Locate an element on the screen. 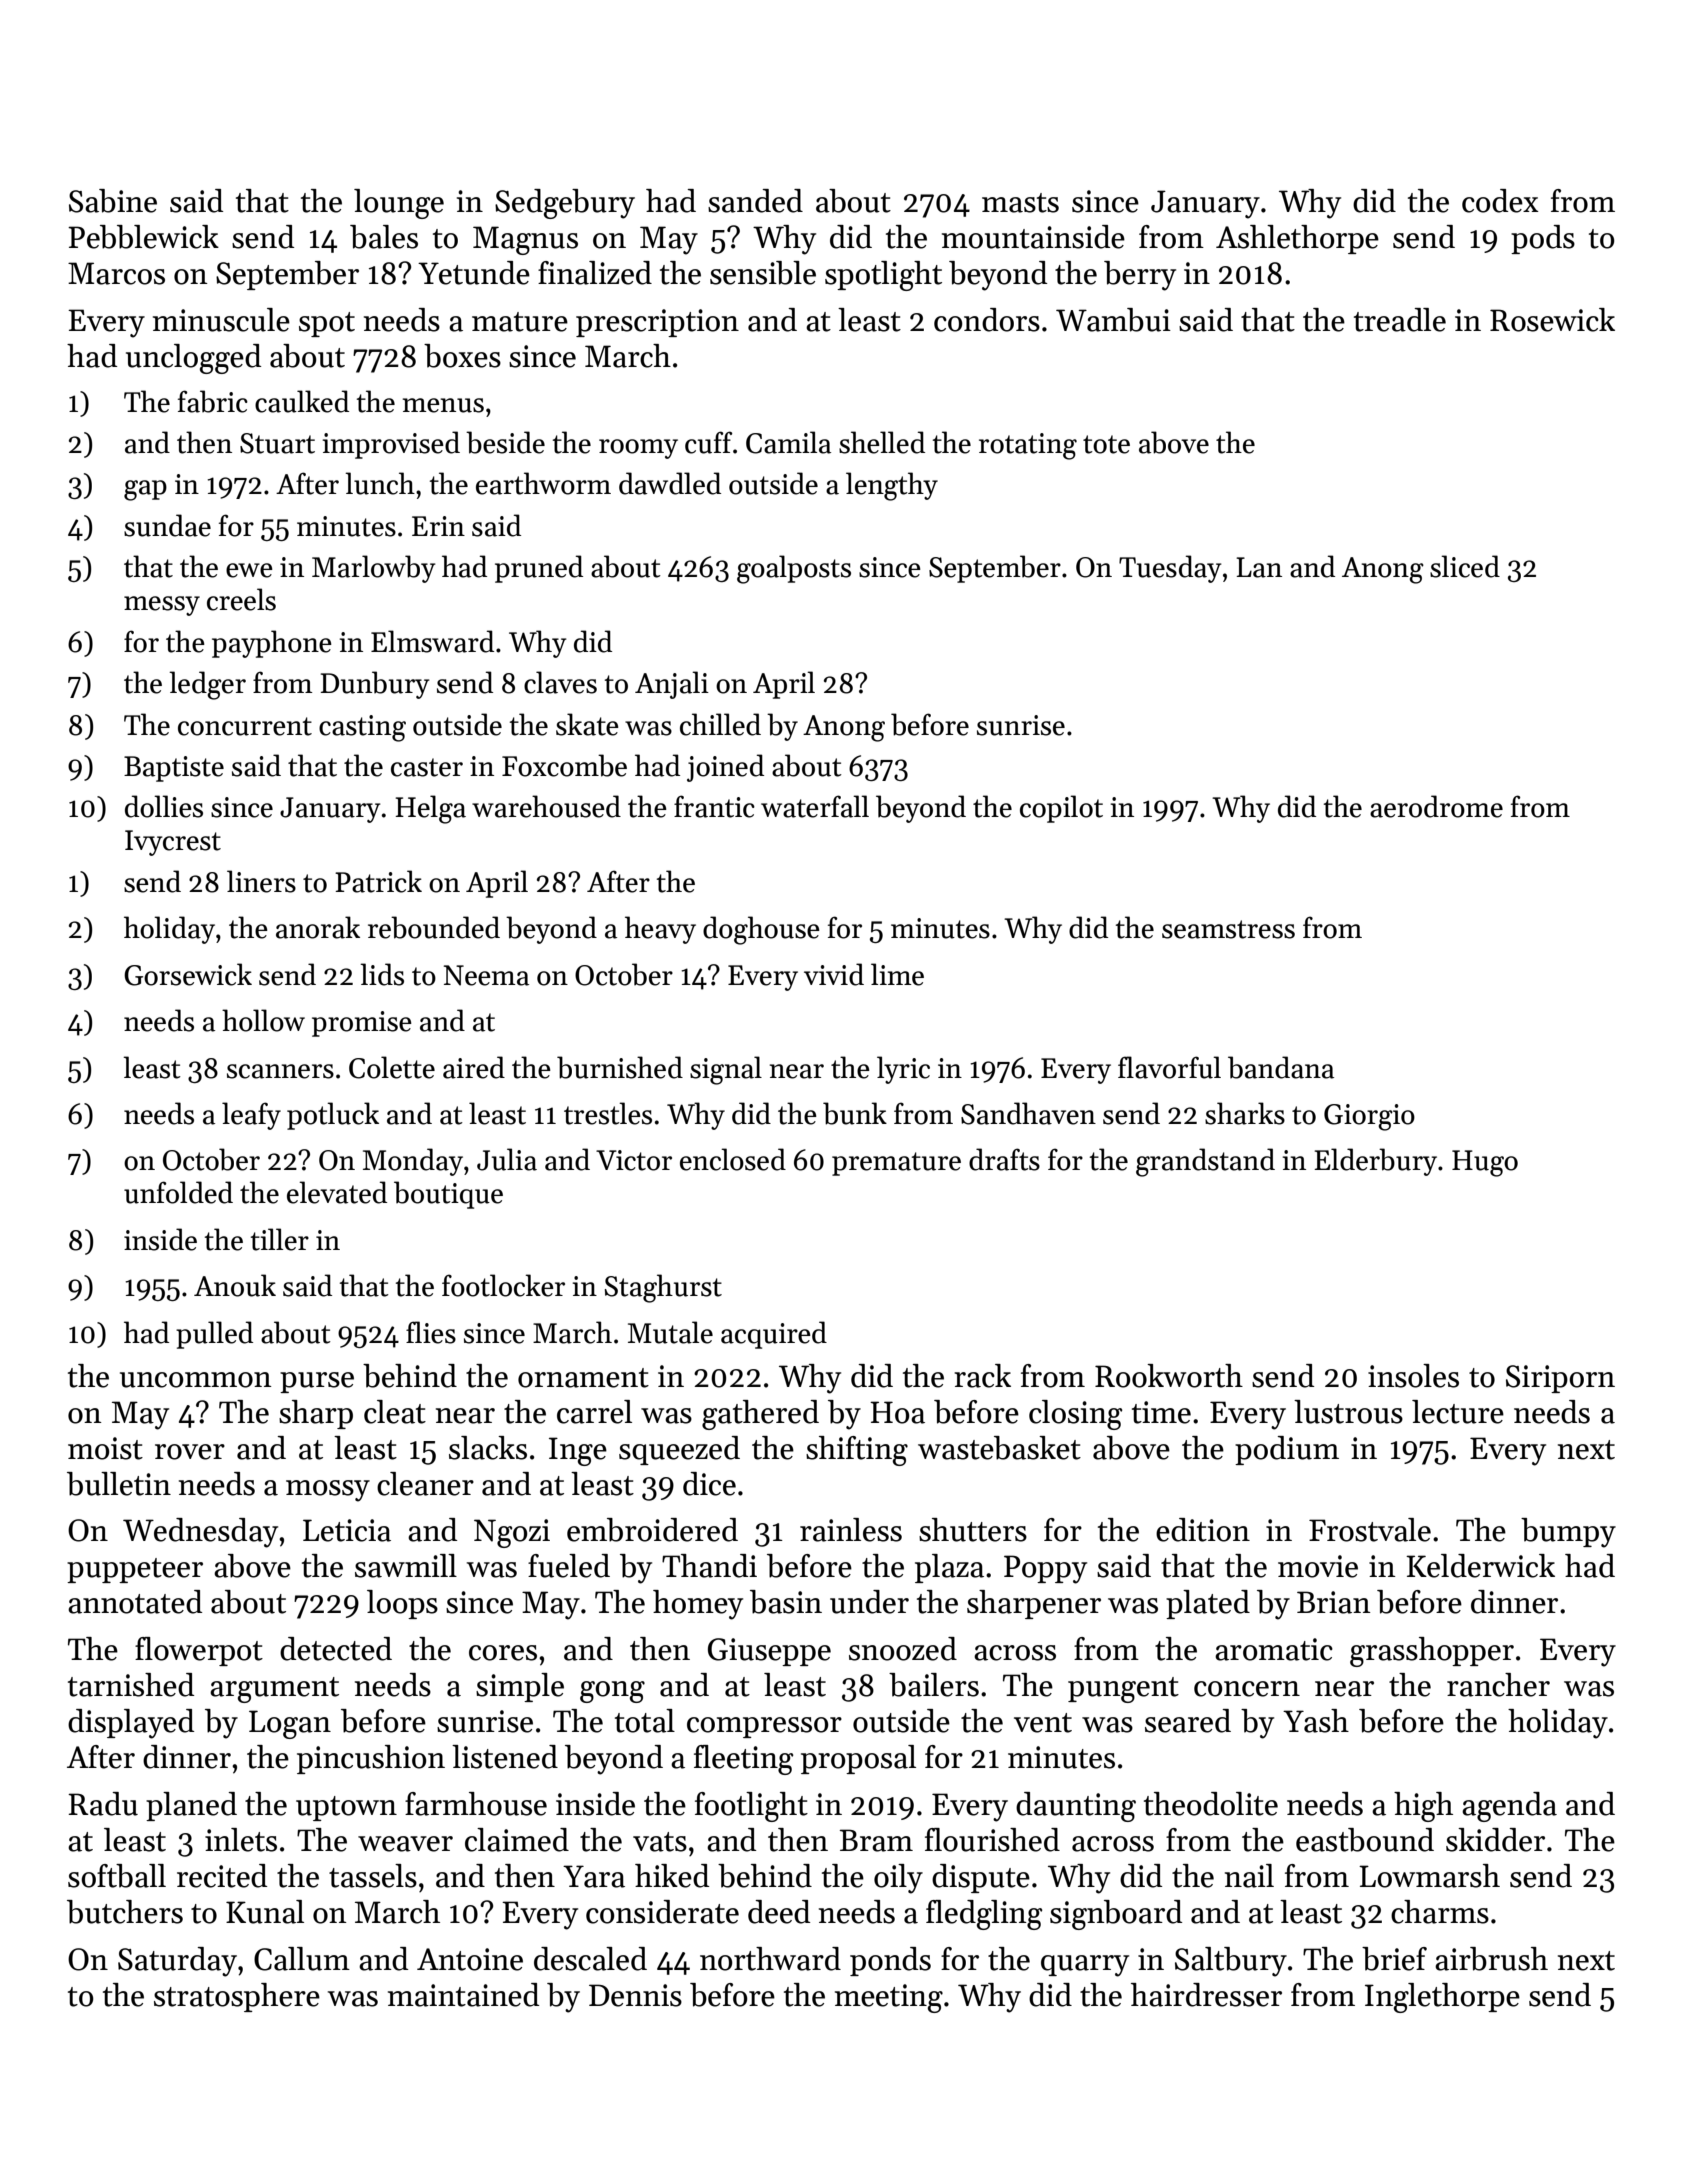  stratosphere is located at coordinates (237, 1997).
